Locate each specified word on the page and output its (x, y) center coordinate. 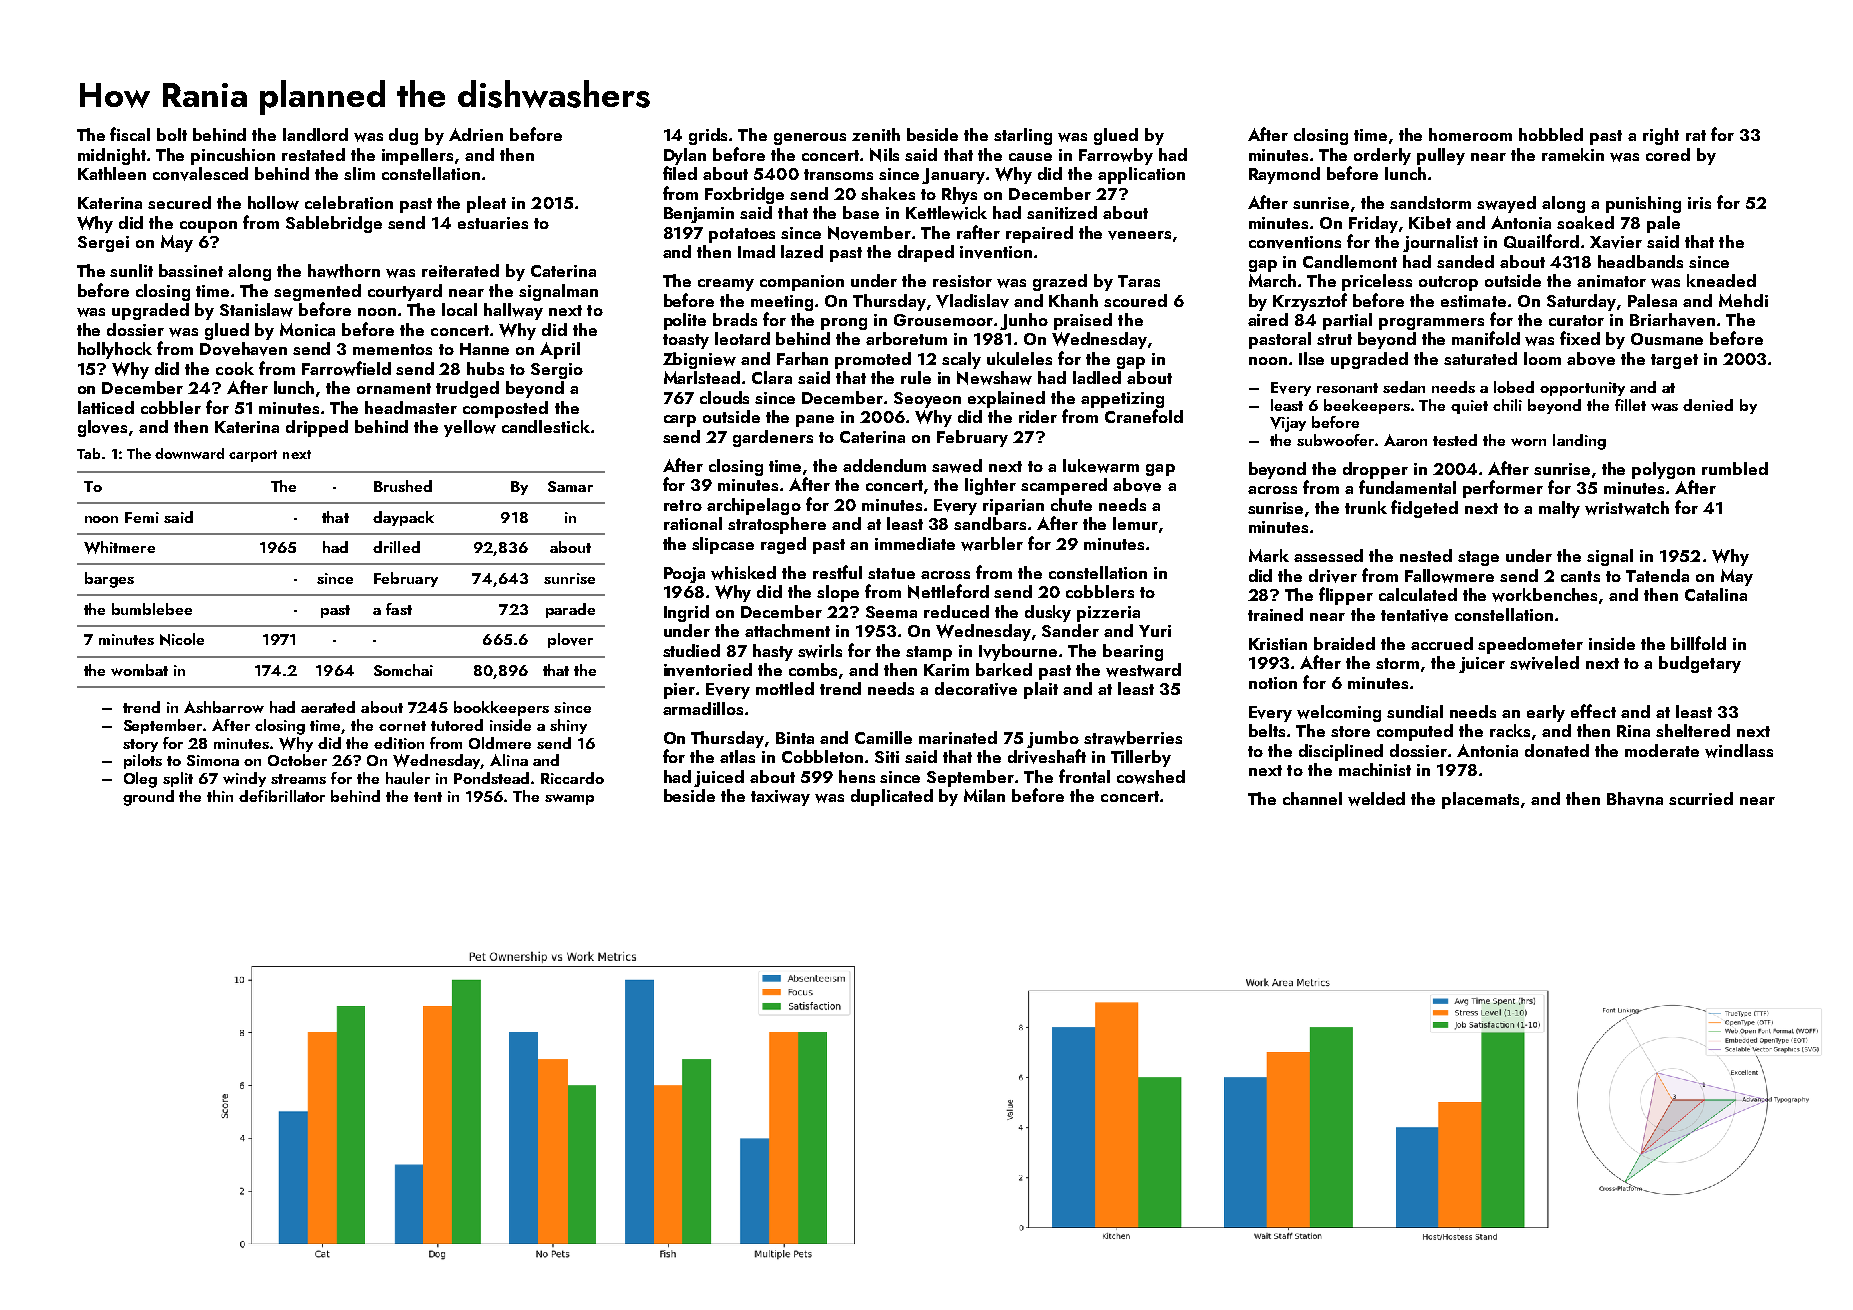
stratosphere (777, 525)
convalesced (200, 174)
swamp (569, 799)
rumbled (1735, 468)
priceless (1377, 282)
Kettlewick (946, 213)
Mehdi (1743, 300)
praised (1083, 321)
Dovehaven (243, 349)
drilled (396, 547)
